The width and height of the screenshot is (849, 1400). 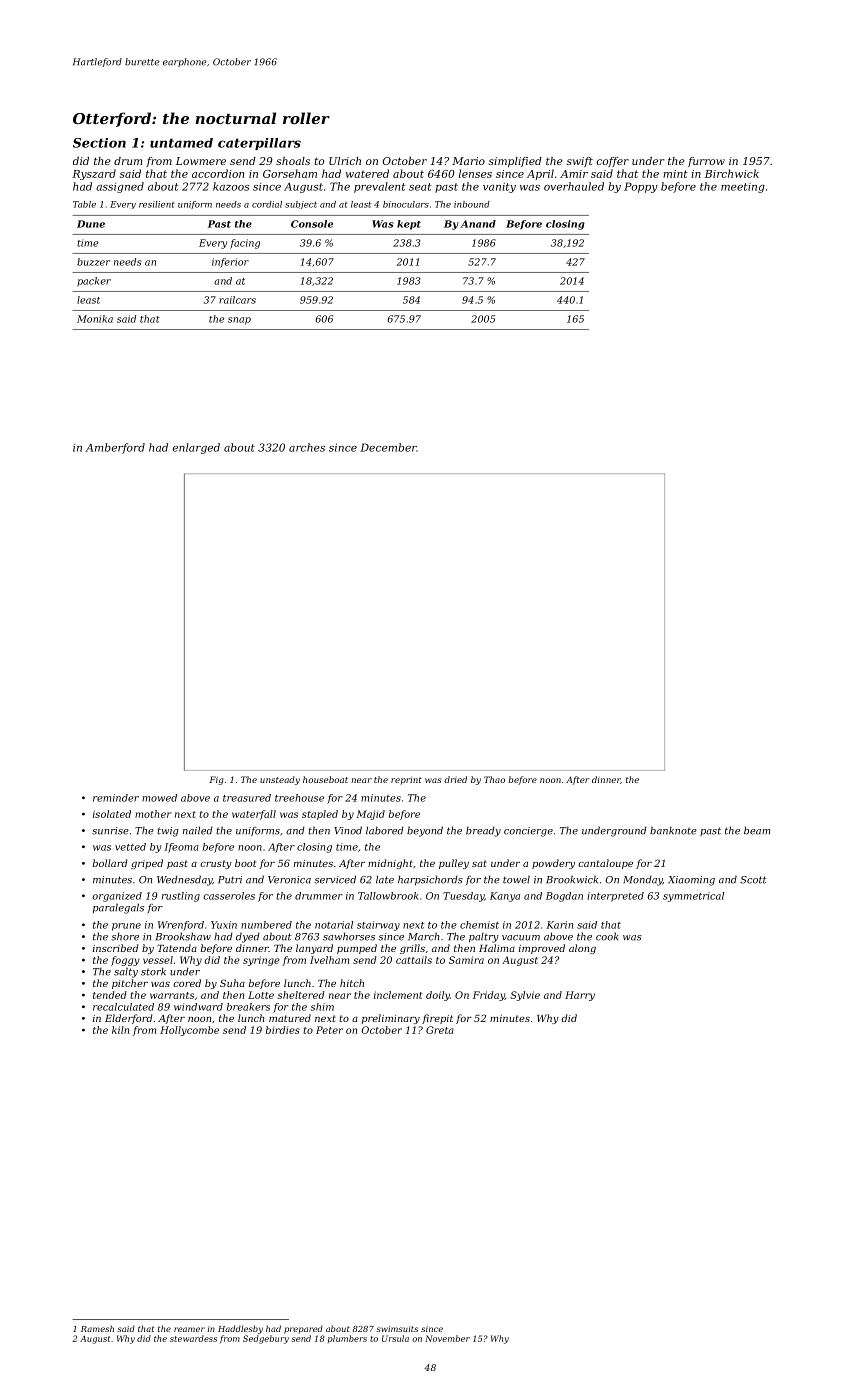 What do you see at coordinates (196, 448) in the screenshot?
I see `enlarged` at bounding box center [196, 448].
